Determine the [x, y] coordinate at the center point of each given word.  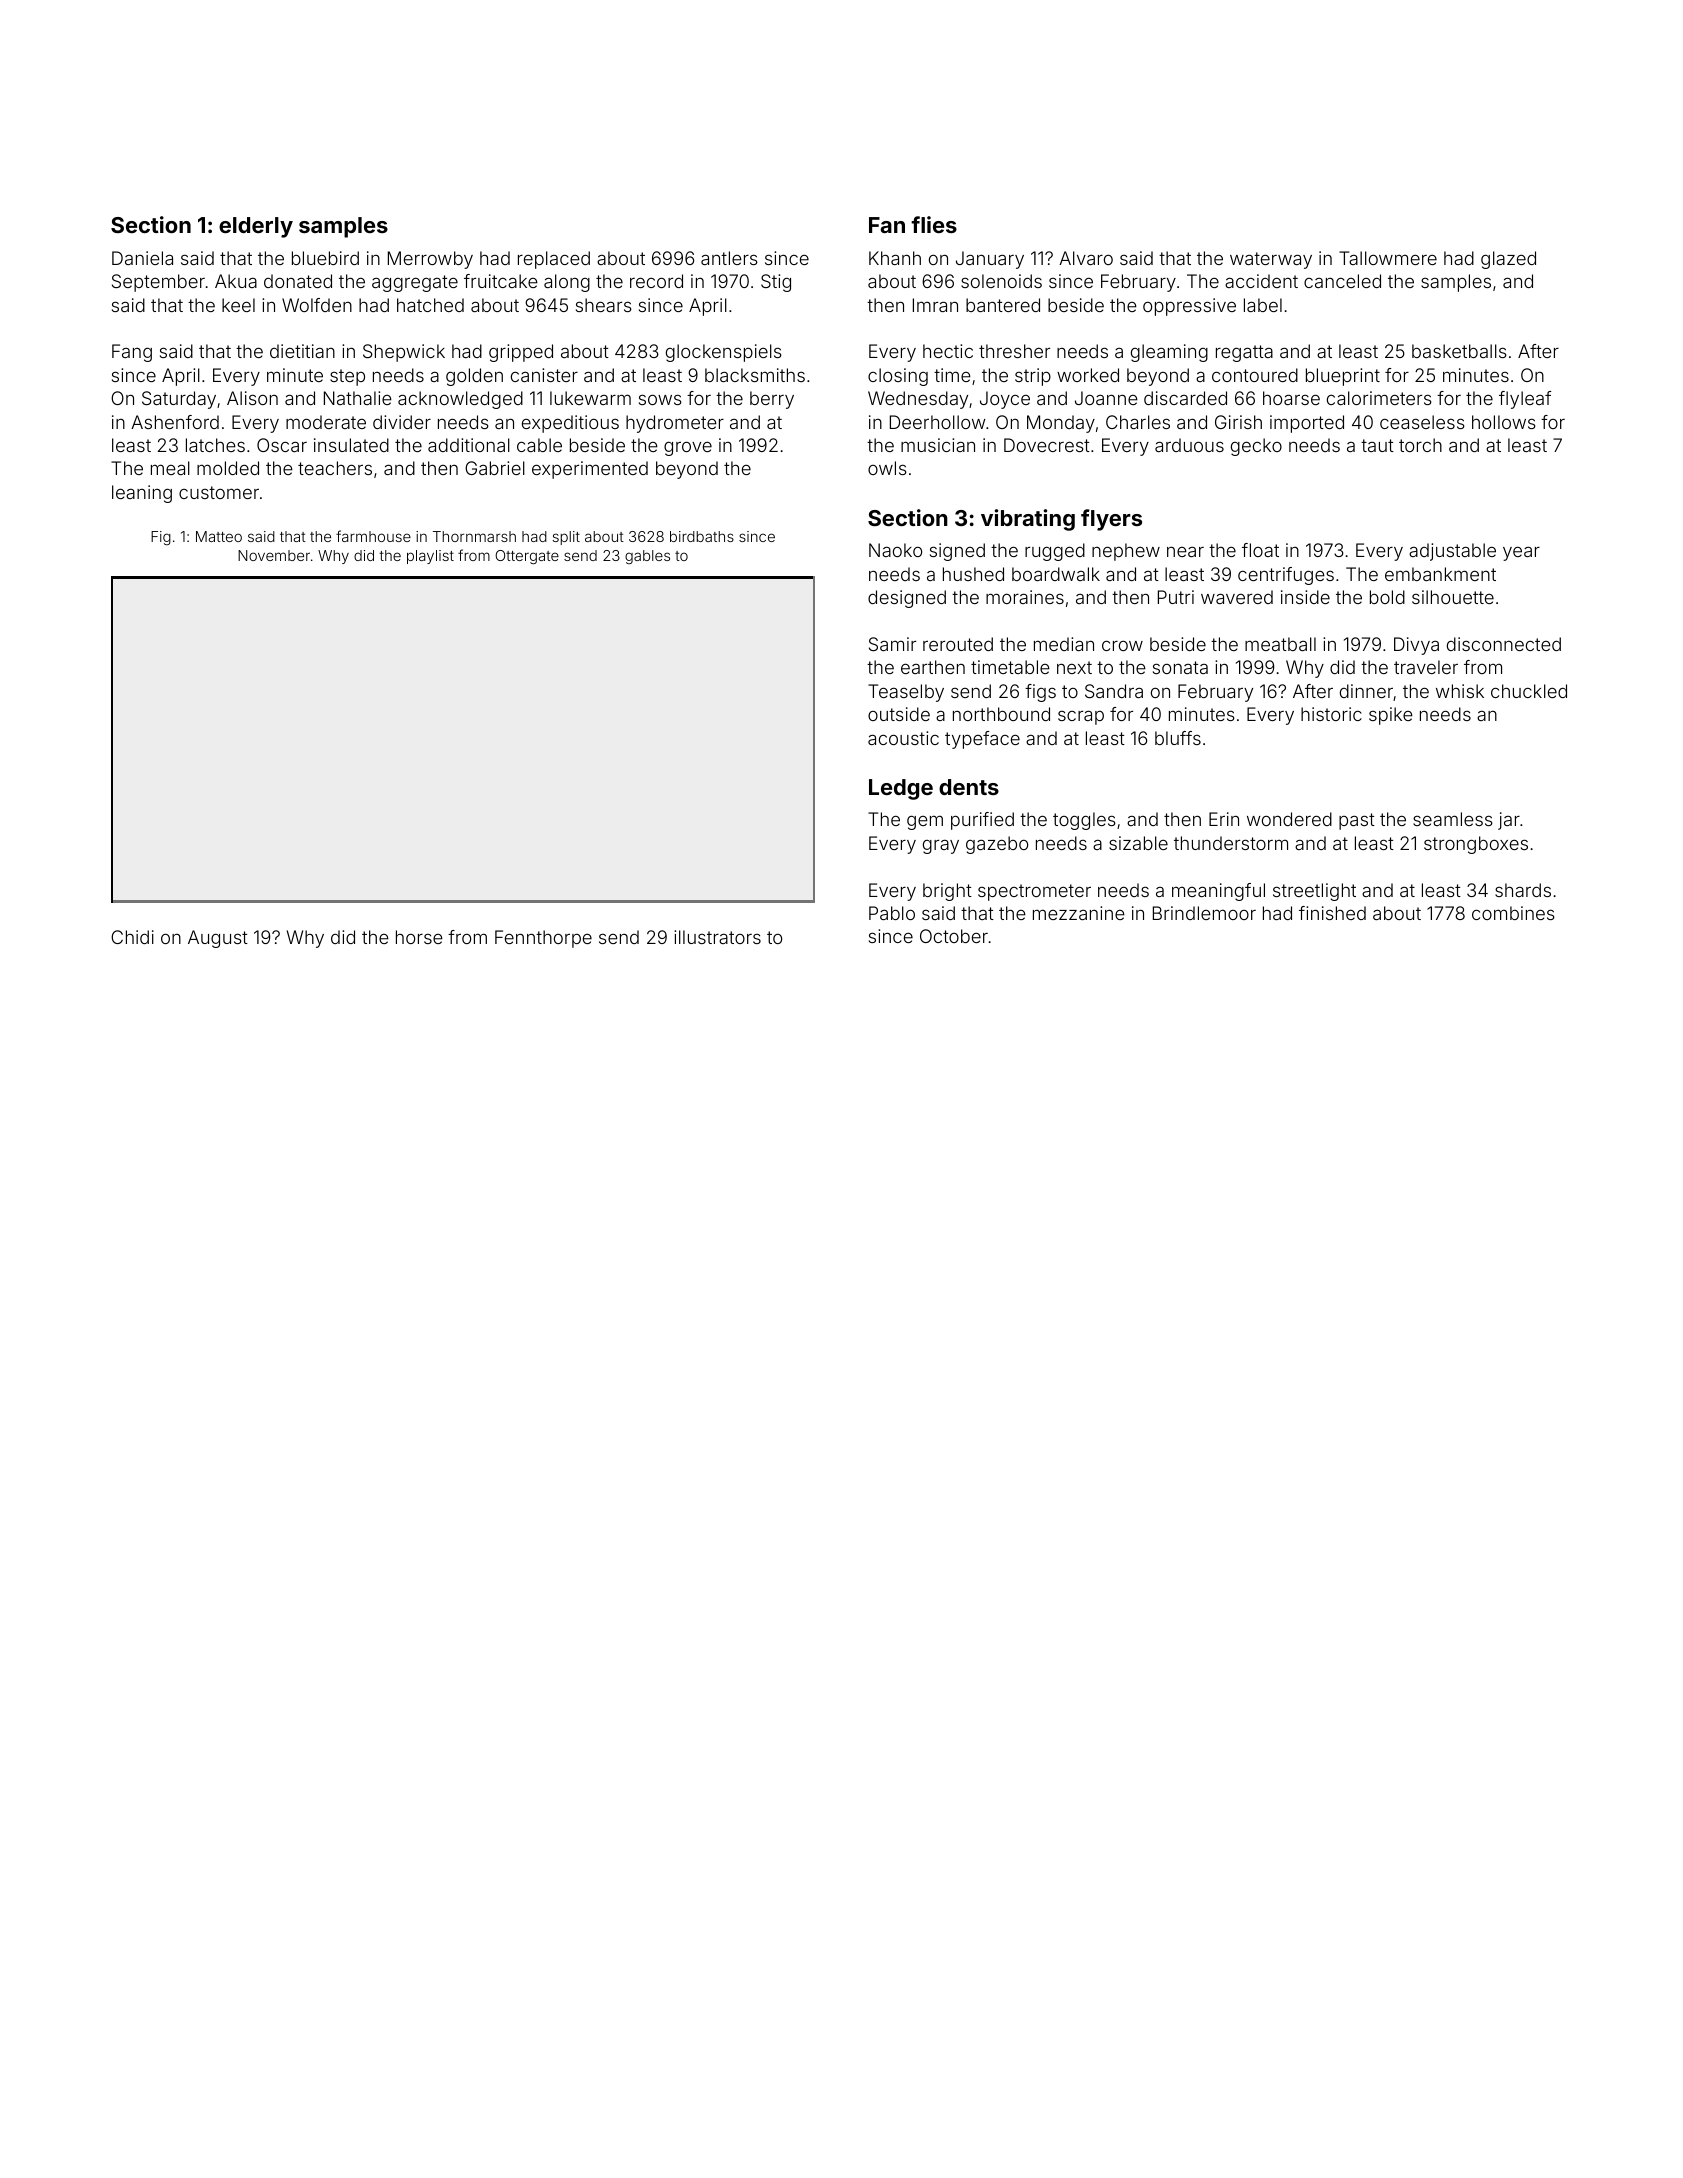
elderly [256, 227]
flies [934, 224]
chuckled [1529, 691]
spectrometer [1034, 892]
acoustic [903, 738]
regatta [1244, 353]
